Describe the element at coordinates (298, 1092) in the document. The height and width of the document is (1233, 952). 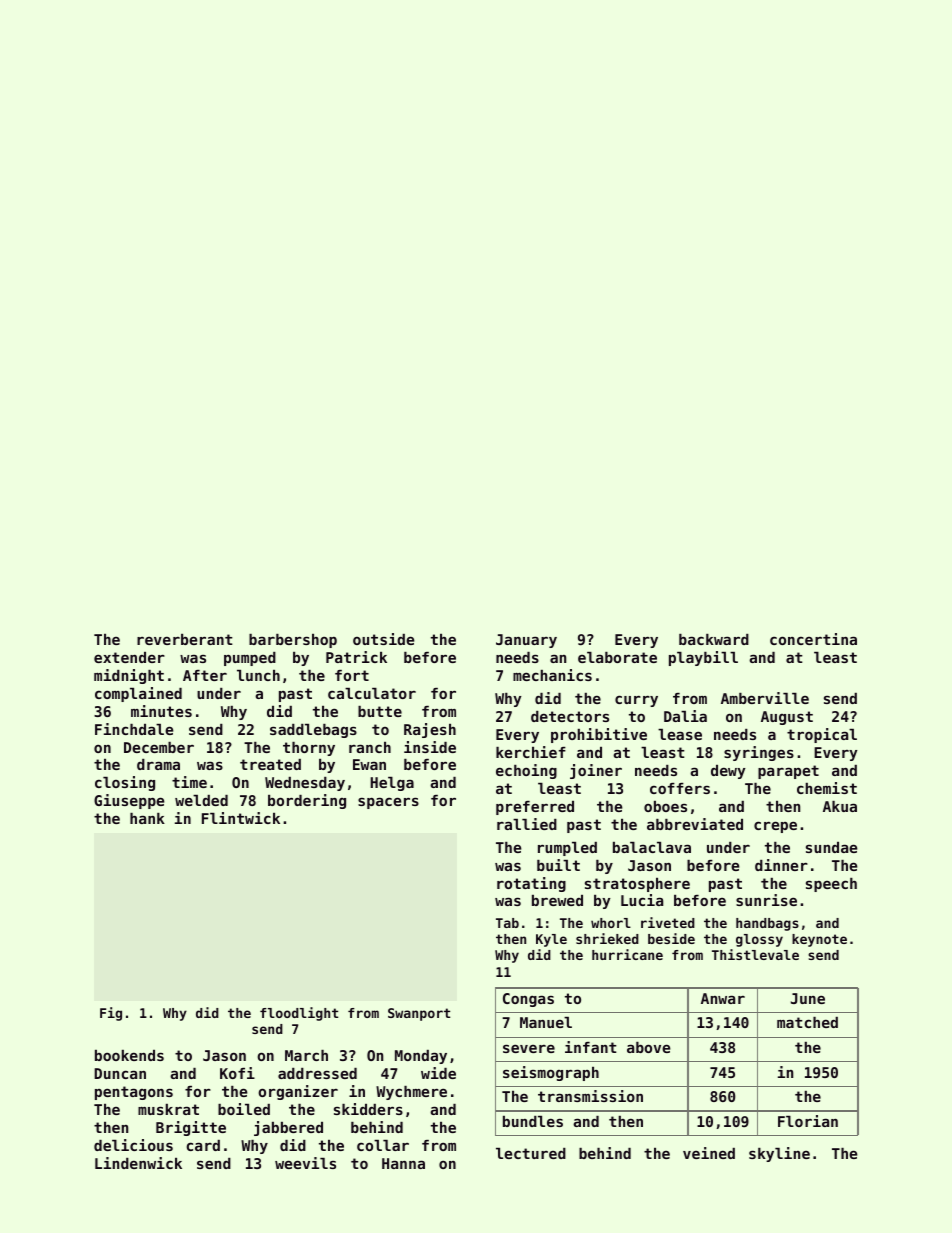
I see `organizer` at that location.
